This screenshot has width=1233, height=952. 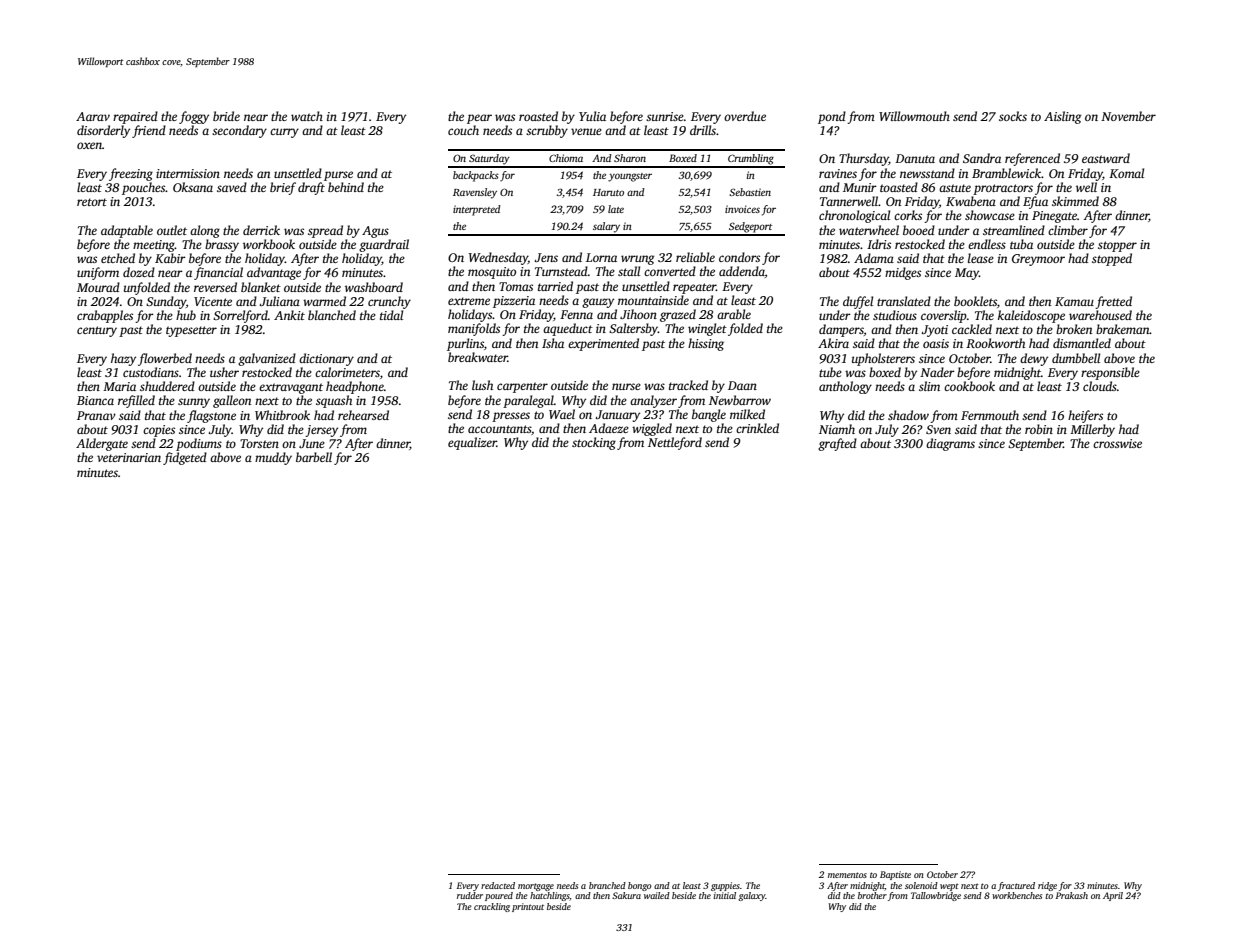 I want to click on rudder, so click(x=470, y=895).
